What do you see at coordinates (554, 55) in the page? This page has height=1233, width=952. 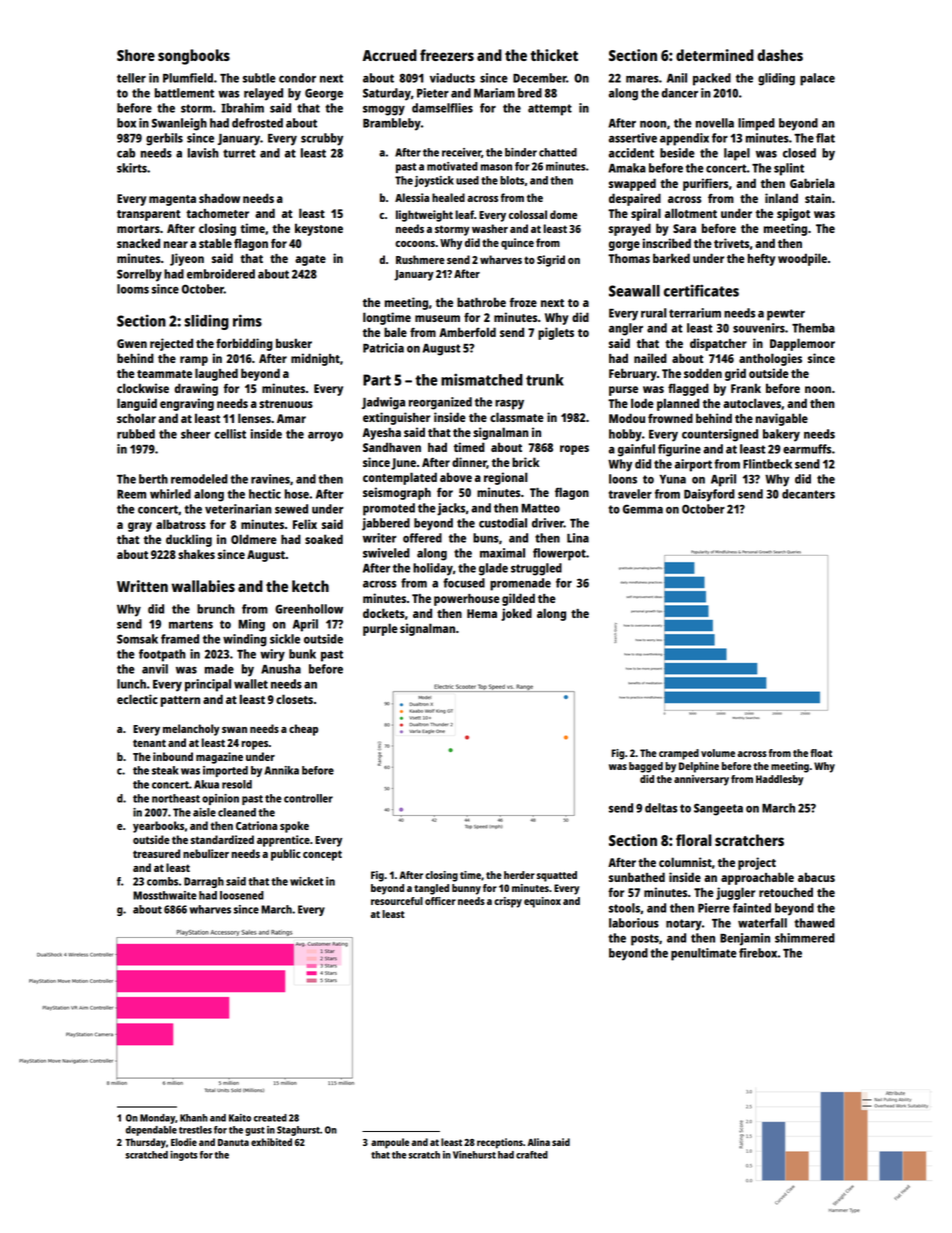 I see `thicket` at bounding box center [554, 55].
